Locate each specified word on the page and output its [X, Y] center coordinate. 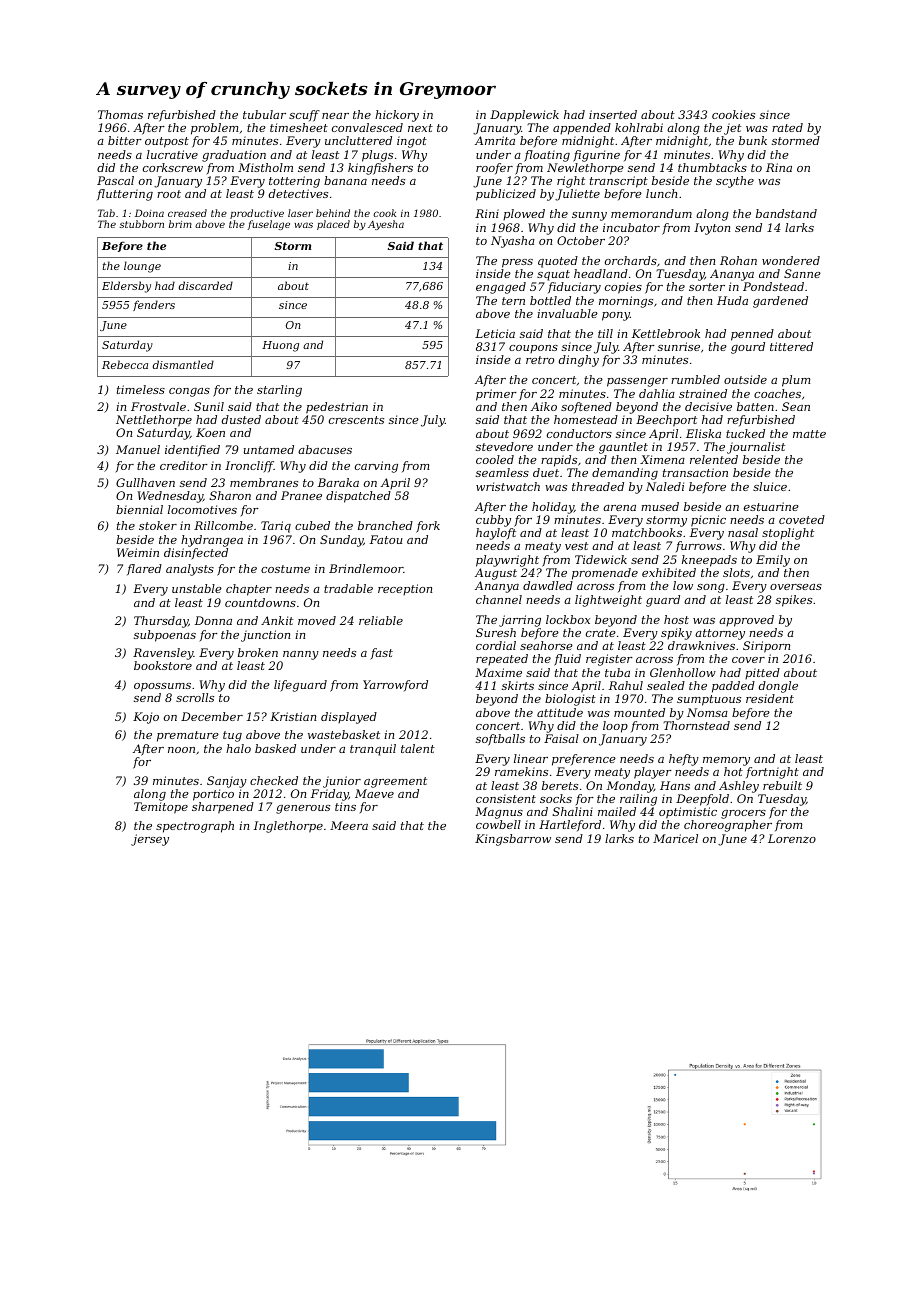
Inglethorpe [288, 827]
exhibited [669, 572]
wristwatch [508, 486]
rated [787, 127]
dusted [241, 419]
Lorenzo [792, 838]
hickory [397, 116]
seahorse [546, 645]
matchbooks [647, 532]
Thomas [120, 114]
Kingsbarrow [513, 840]
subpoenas [165, 636]
